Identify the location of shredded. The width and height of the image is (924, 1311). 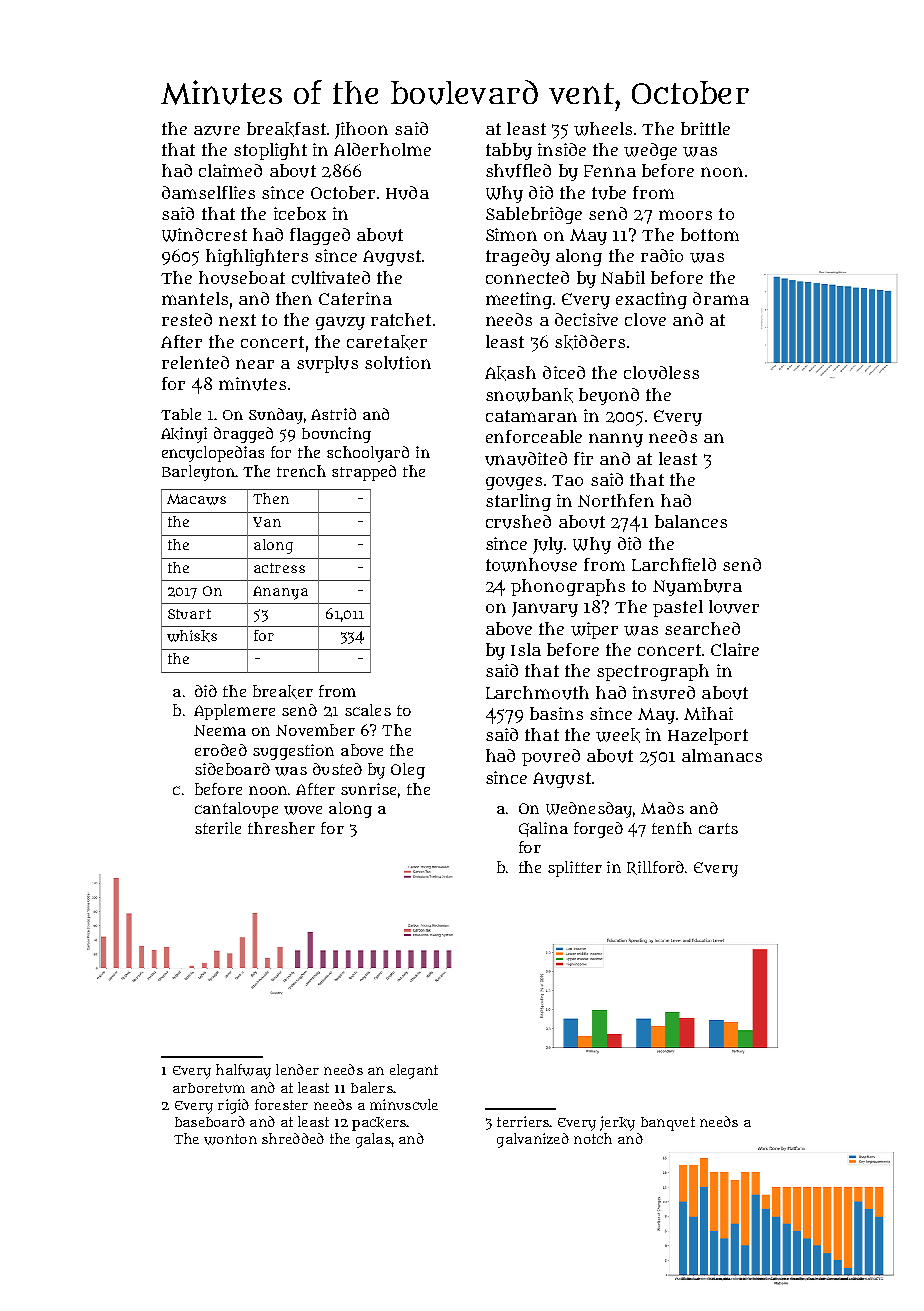
(293, 1138).
